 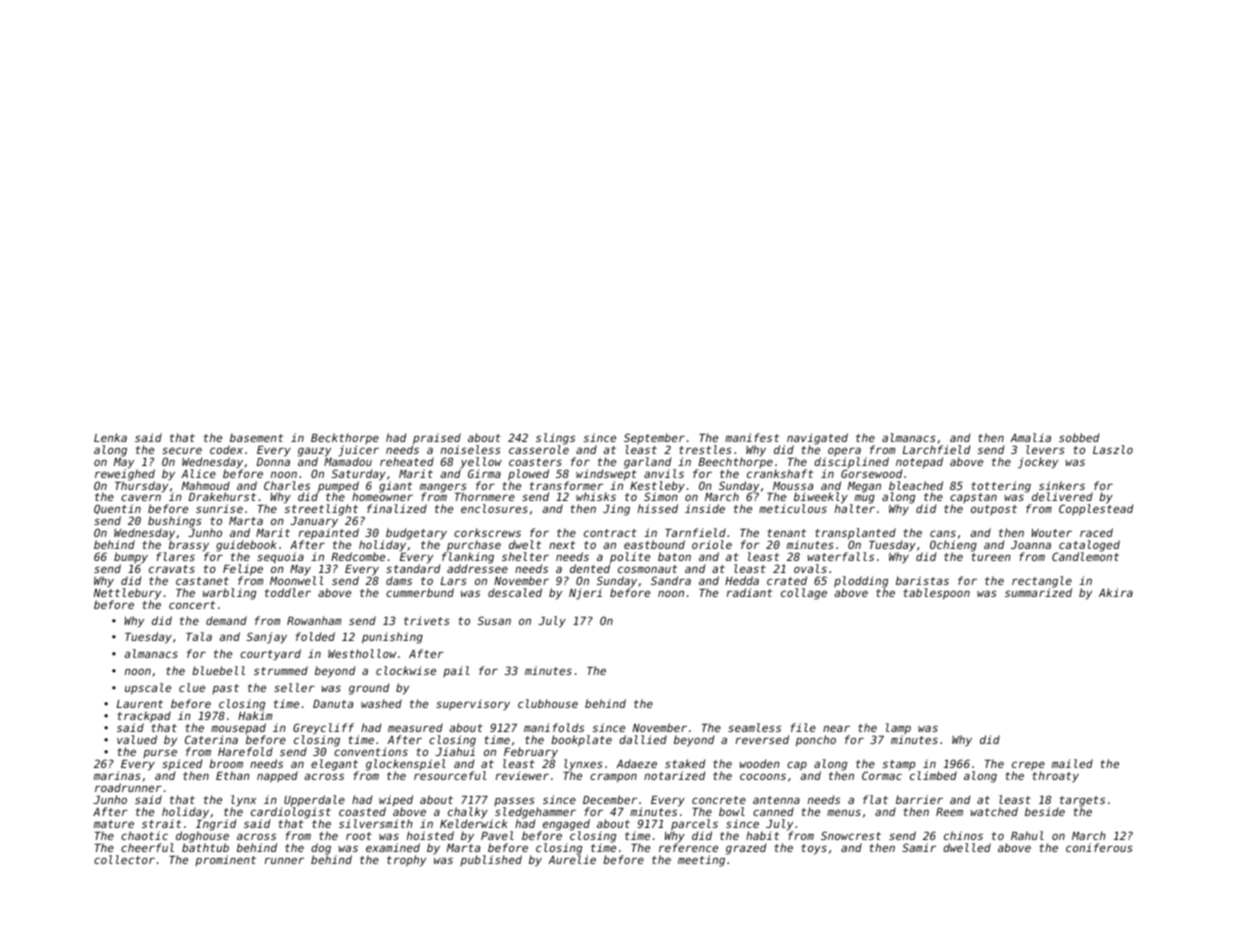 I want to click on upscale, so click(x=148, y=689).
